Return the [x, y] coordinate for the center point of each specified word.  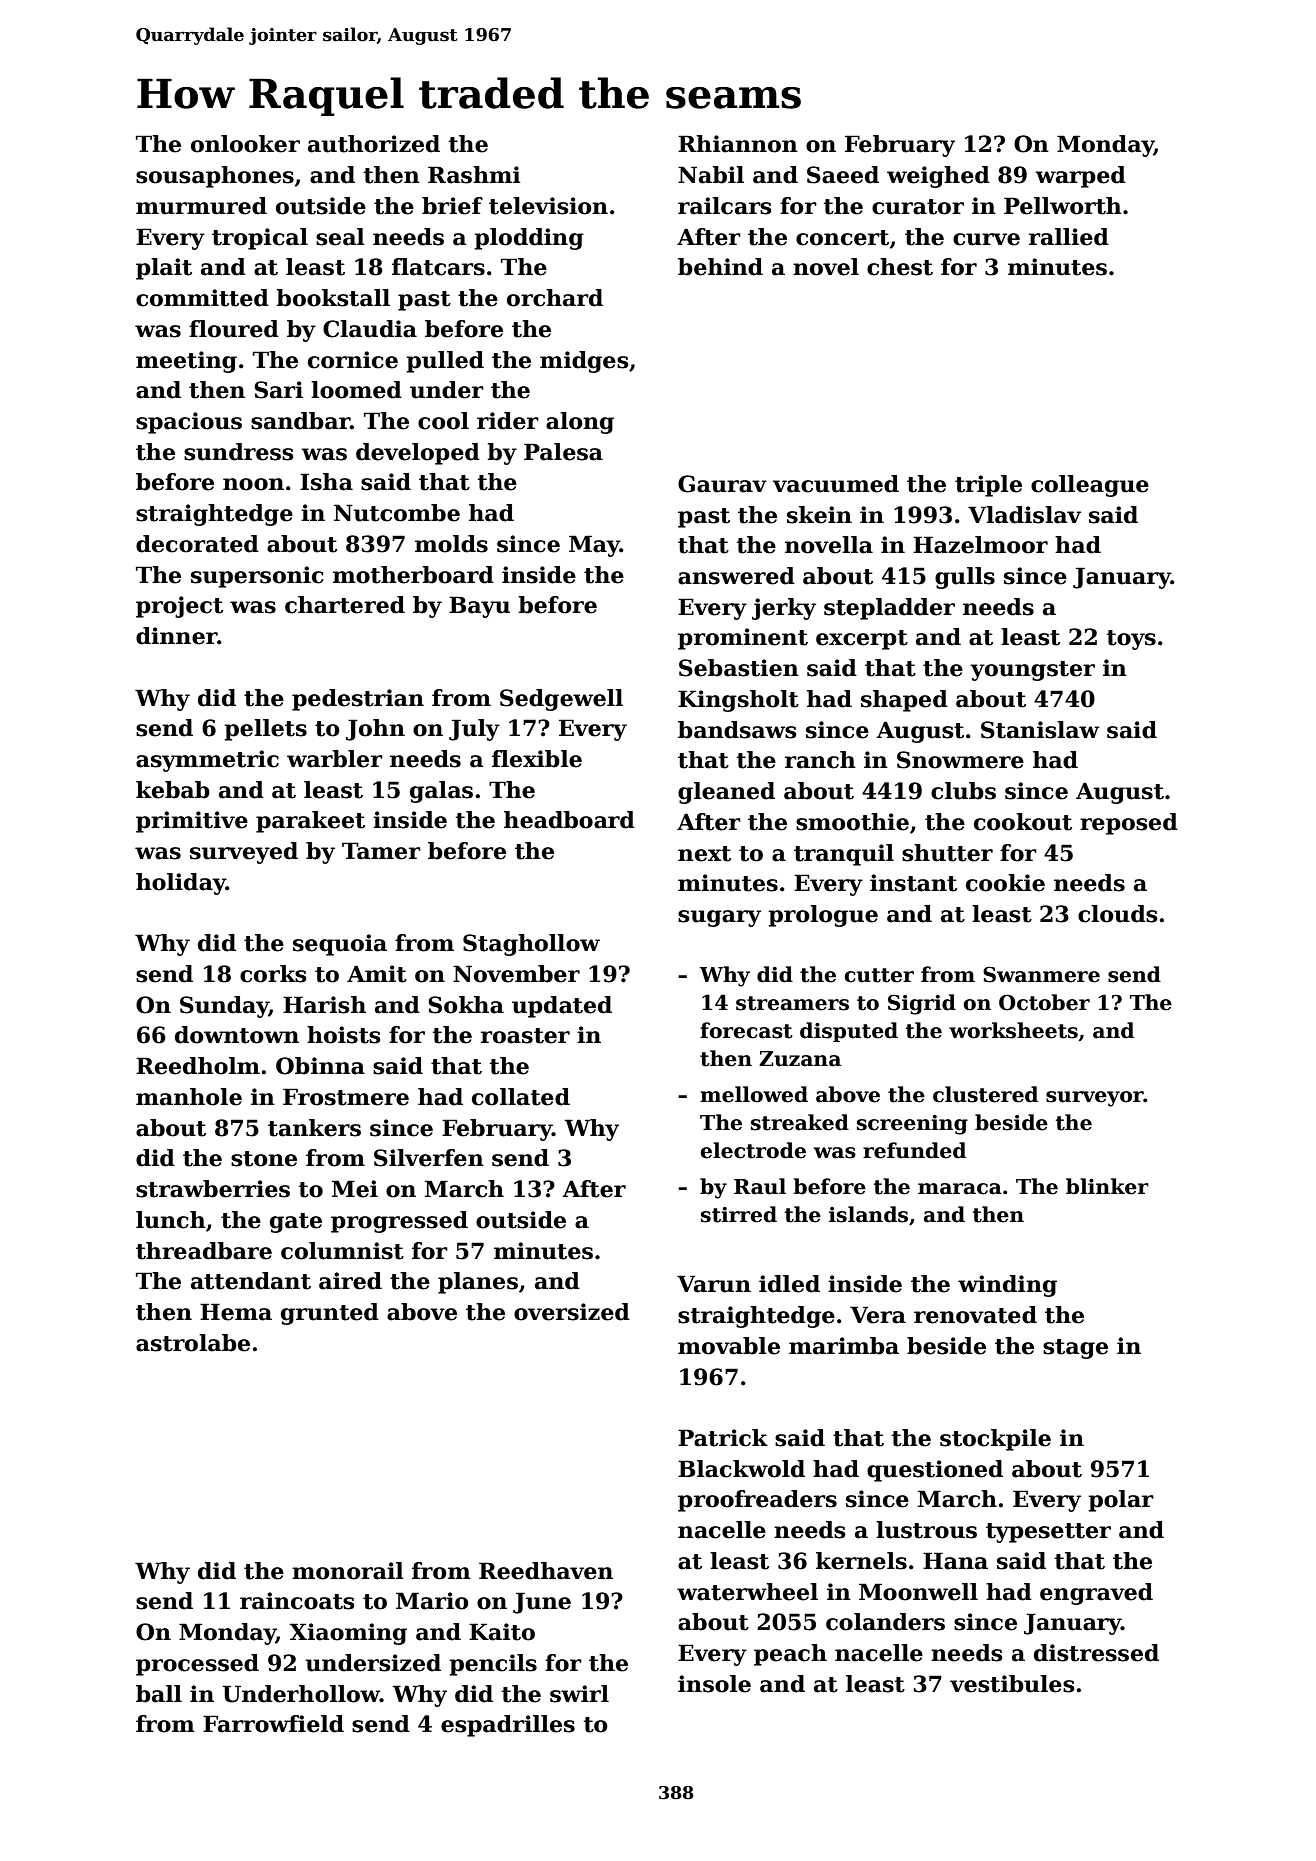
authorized [374, 144]
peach [790, 1655]
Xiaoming [348, 1634]
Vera [878, 1315]
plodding [529, 239]
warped [1080, 177]
